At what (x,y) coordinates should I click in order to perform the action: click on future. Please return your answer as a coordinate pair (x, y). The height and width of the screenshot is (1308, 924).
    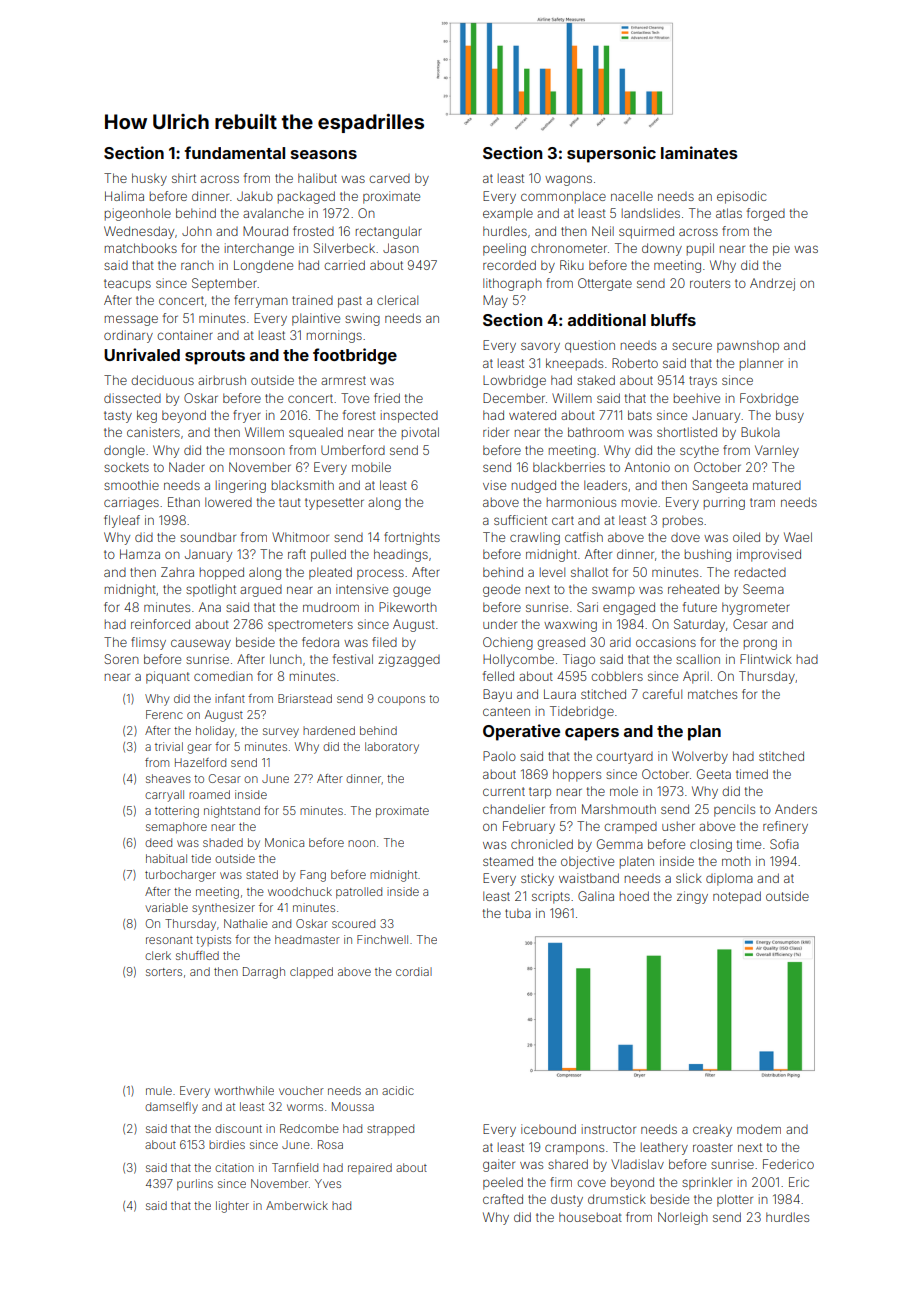
    Looking at the image, I should click on (700, 607).
